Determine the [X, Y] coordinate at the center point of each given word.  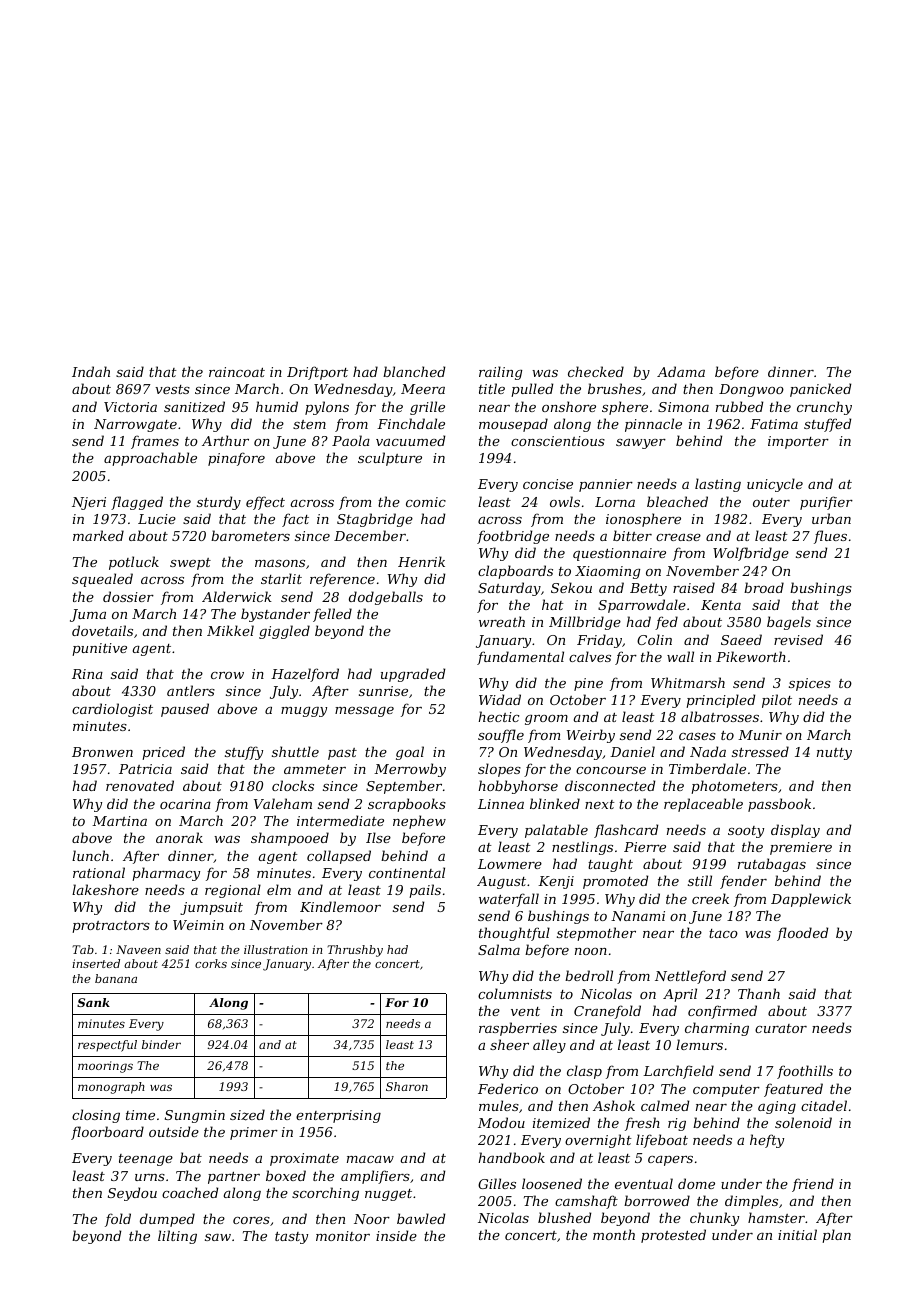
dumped [167, 1220]
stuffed [827, 425]
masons [280, 563]
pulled [532, 390]
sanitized [194, 407]
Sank [93, 1002]
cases [697, 736]
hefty [767, 1141]
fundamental [520, 658]
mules [499, 1105]
